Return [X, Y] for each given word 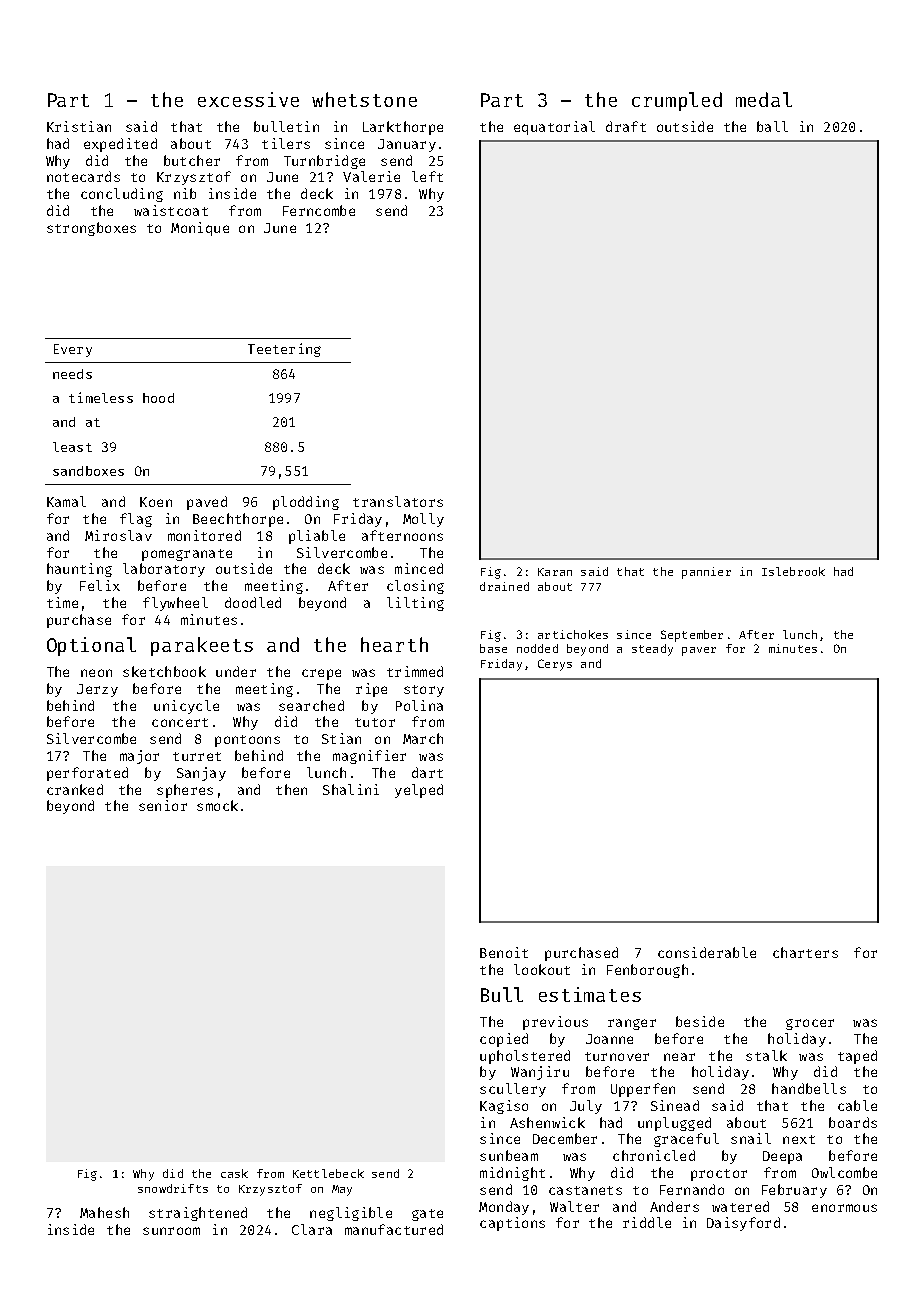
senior [163, 805]
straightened [198, 1214]
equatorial [554, 128]
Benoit [504, 952]
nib [185, 193]
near [679, 1057]
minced [419, 568]
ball [772, 126]
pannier [706, 573]
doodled [253, 602]
